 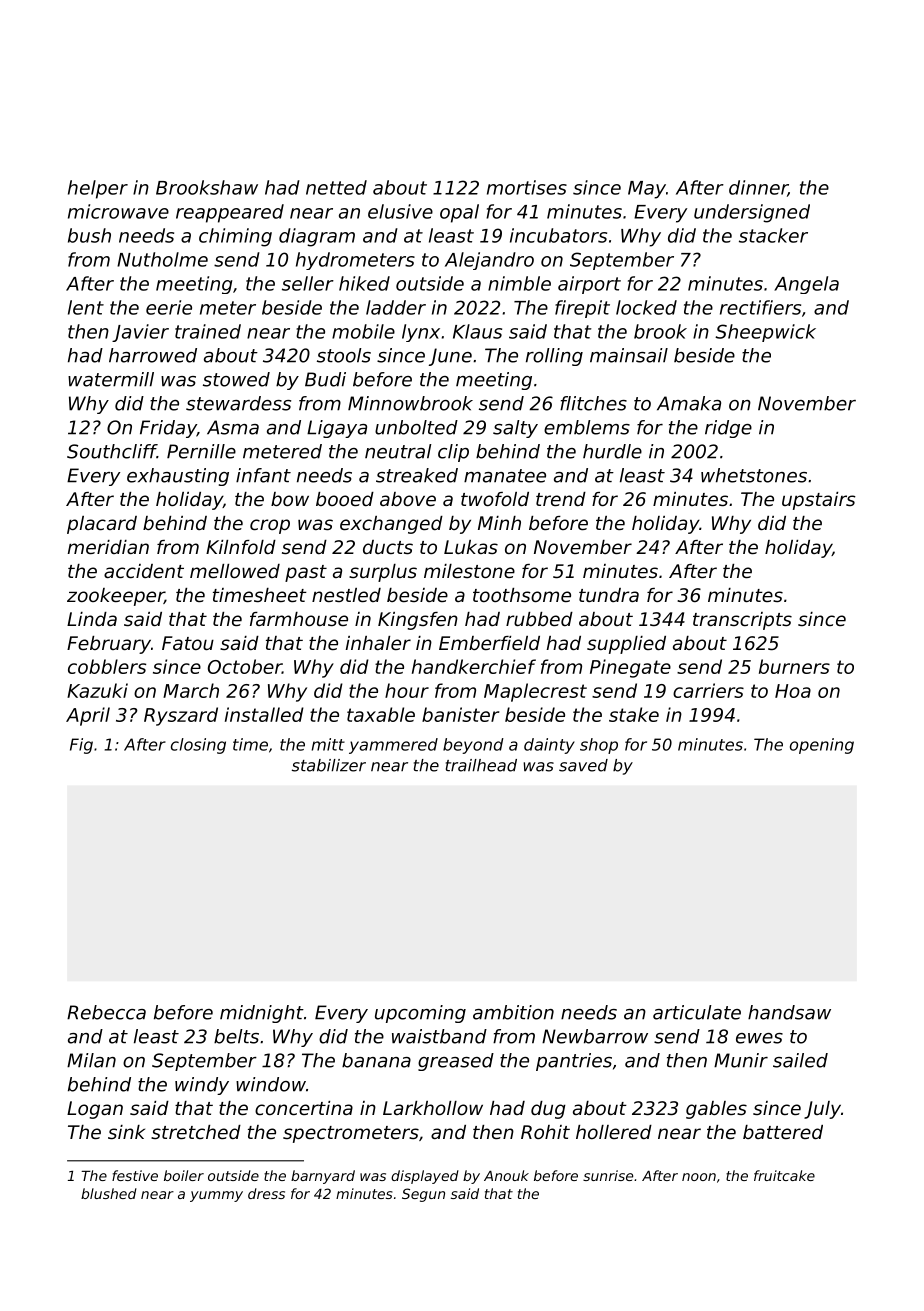 I want to click on trailhead, so click(x=481, y=765).
